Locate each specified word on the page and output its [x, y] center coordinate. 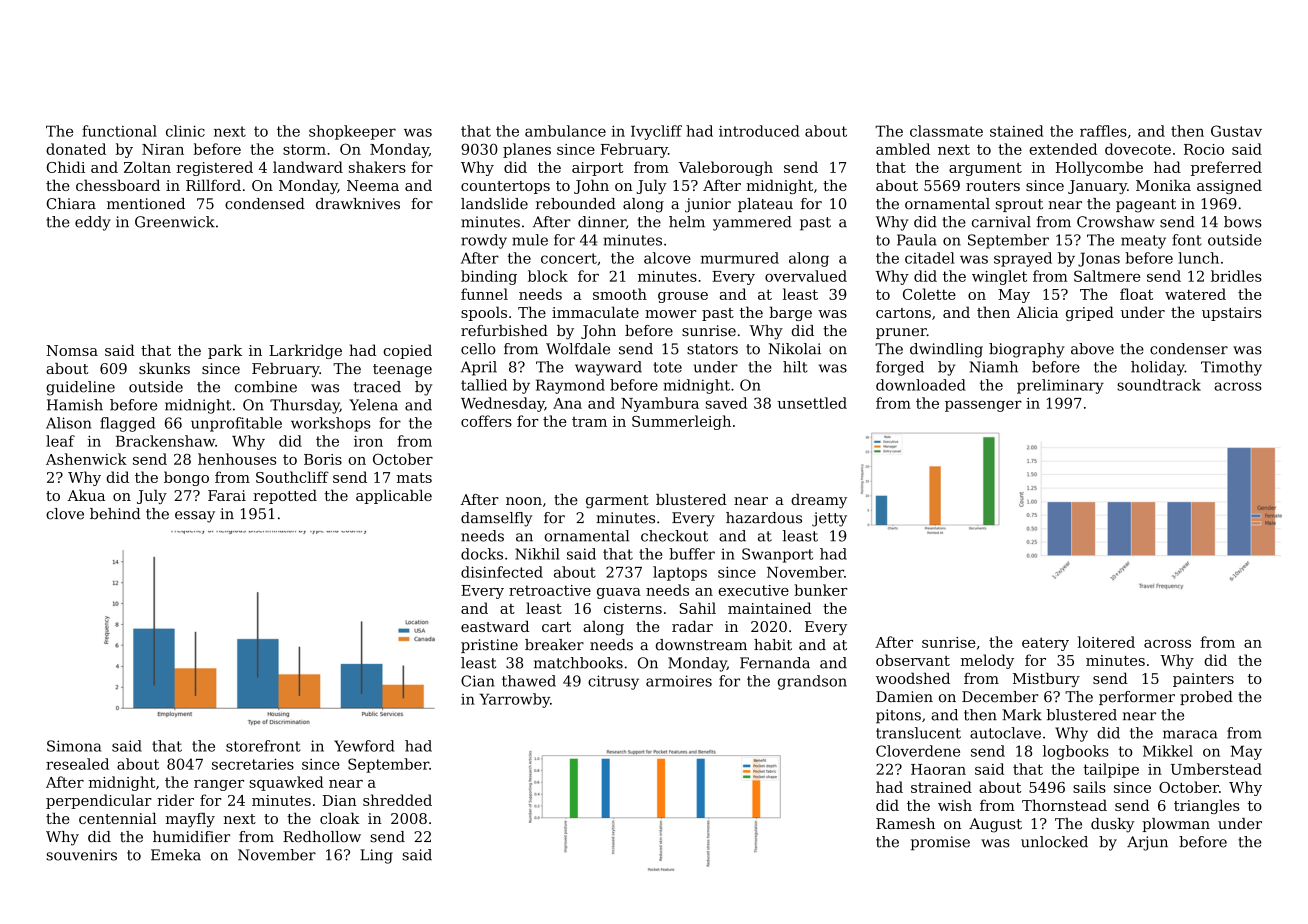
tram [589, 422]
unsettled [812, 403]
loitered [1106, 642]
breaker [554, 645]
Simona [74, 746]
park [225, 351]
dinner [602, 222]
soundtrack [1159, 385]
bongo [186, 478]
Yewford [364, 746]
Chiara [71, 204]
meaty [1143, 242]
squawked [286, 783]
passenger [983, 406]
